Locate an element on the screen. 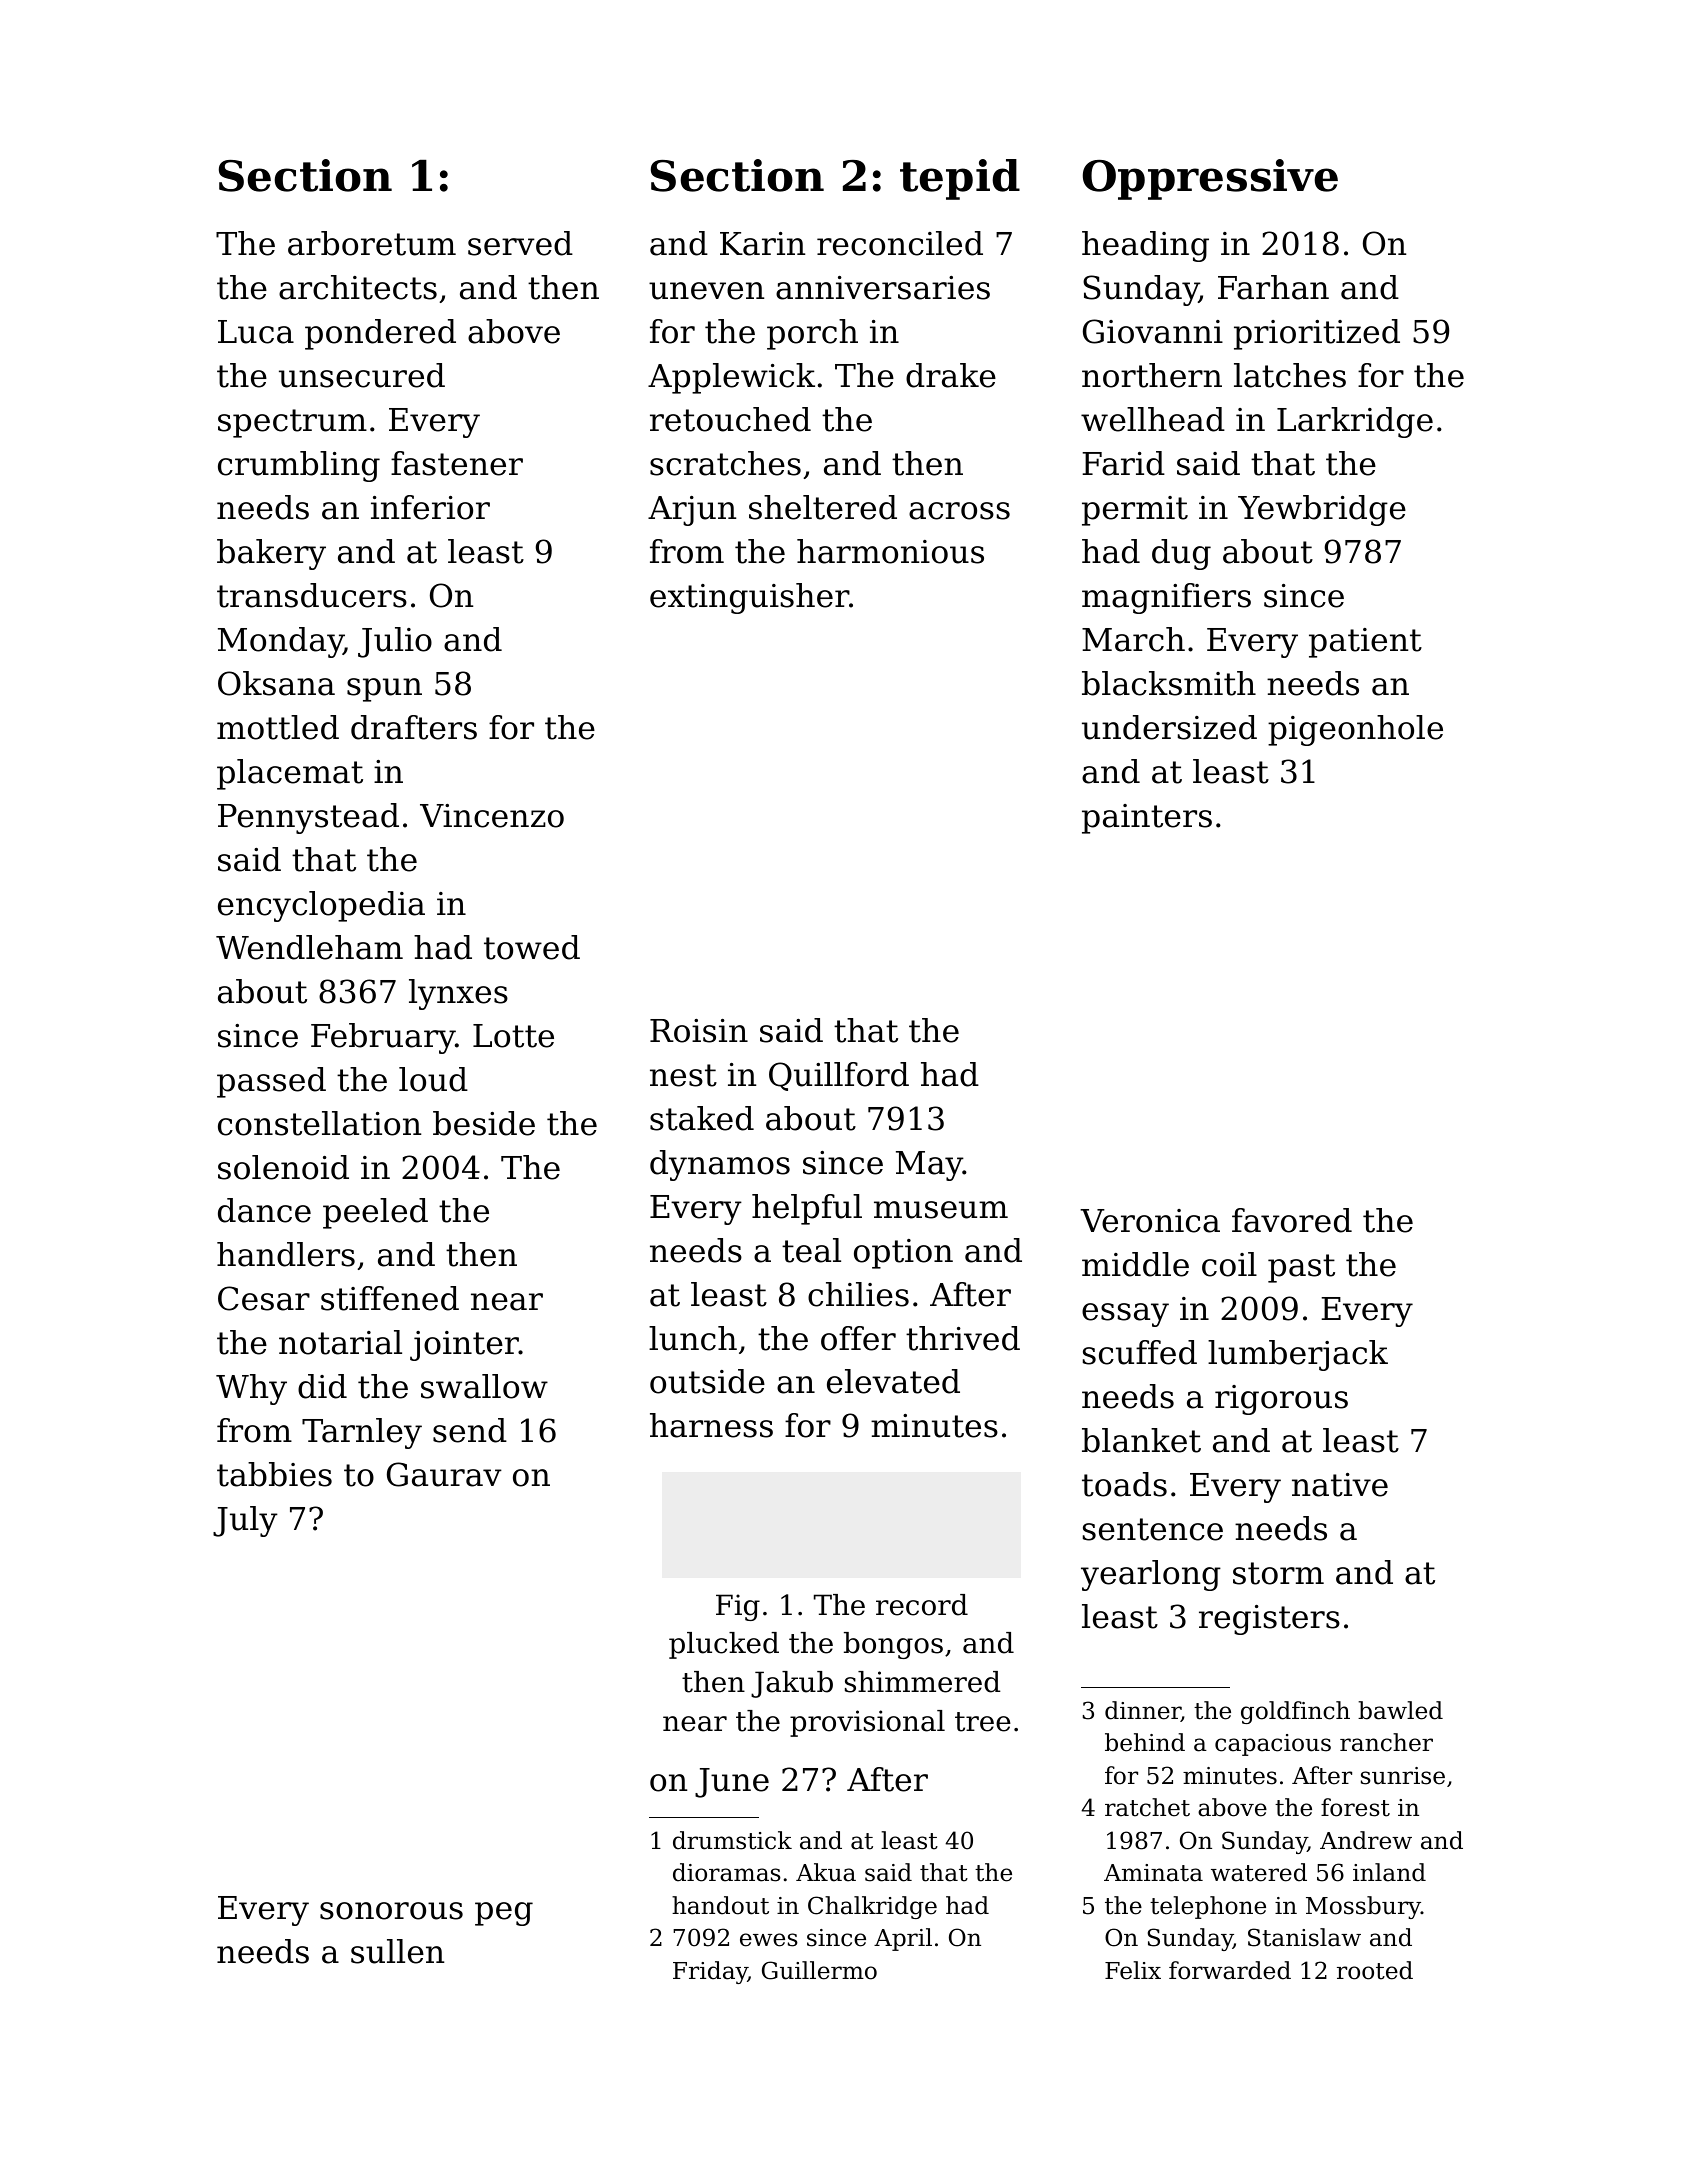  outside is located at coordinates (707, 1381).
